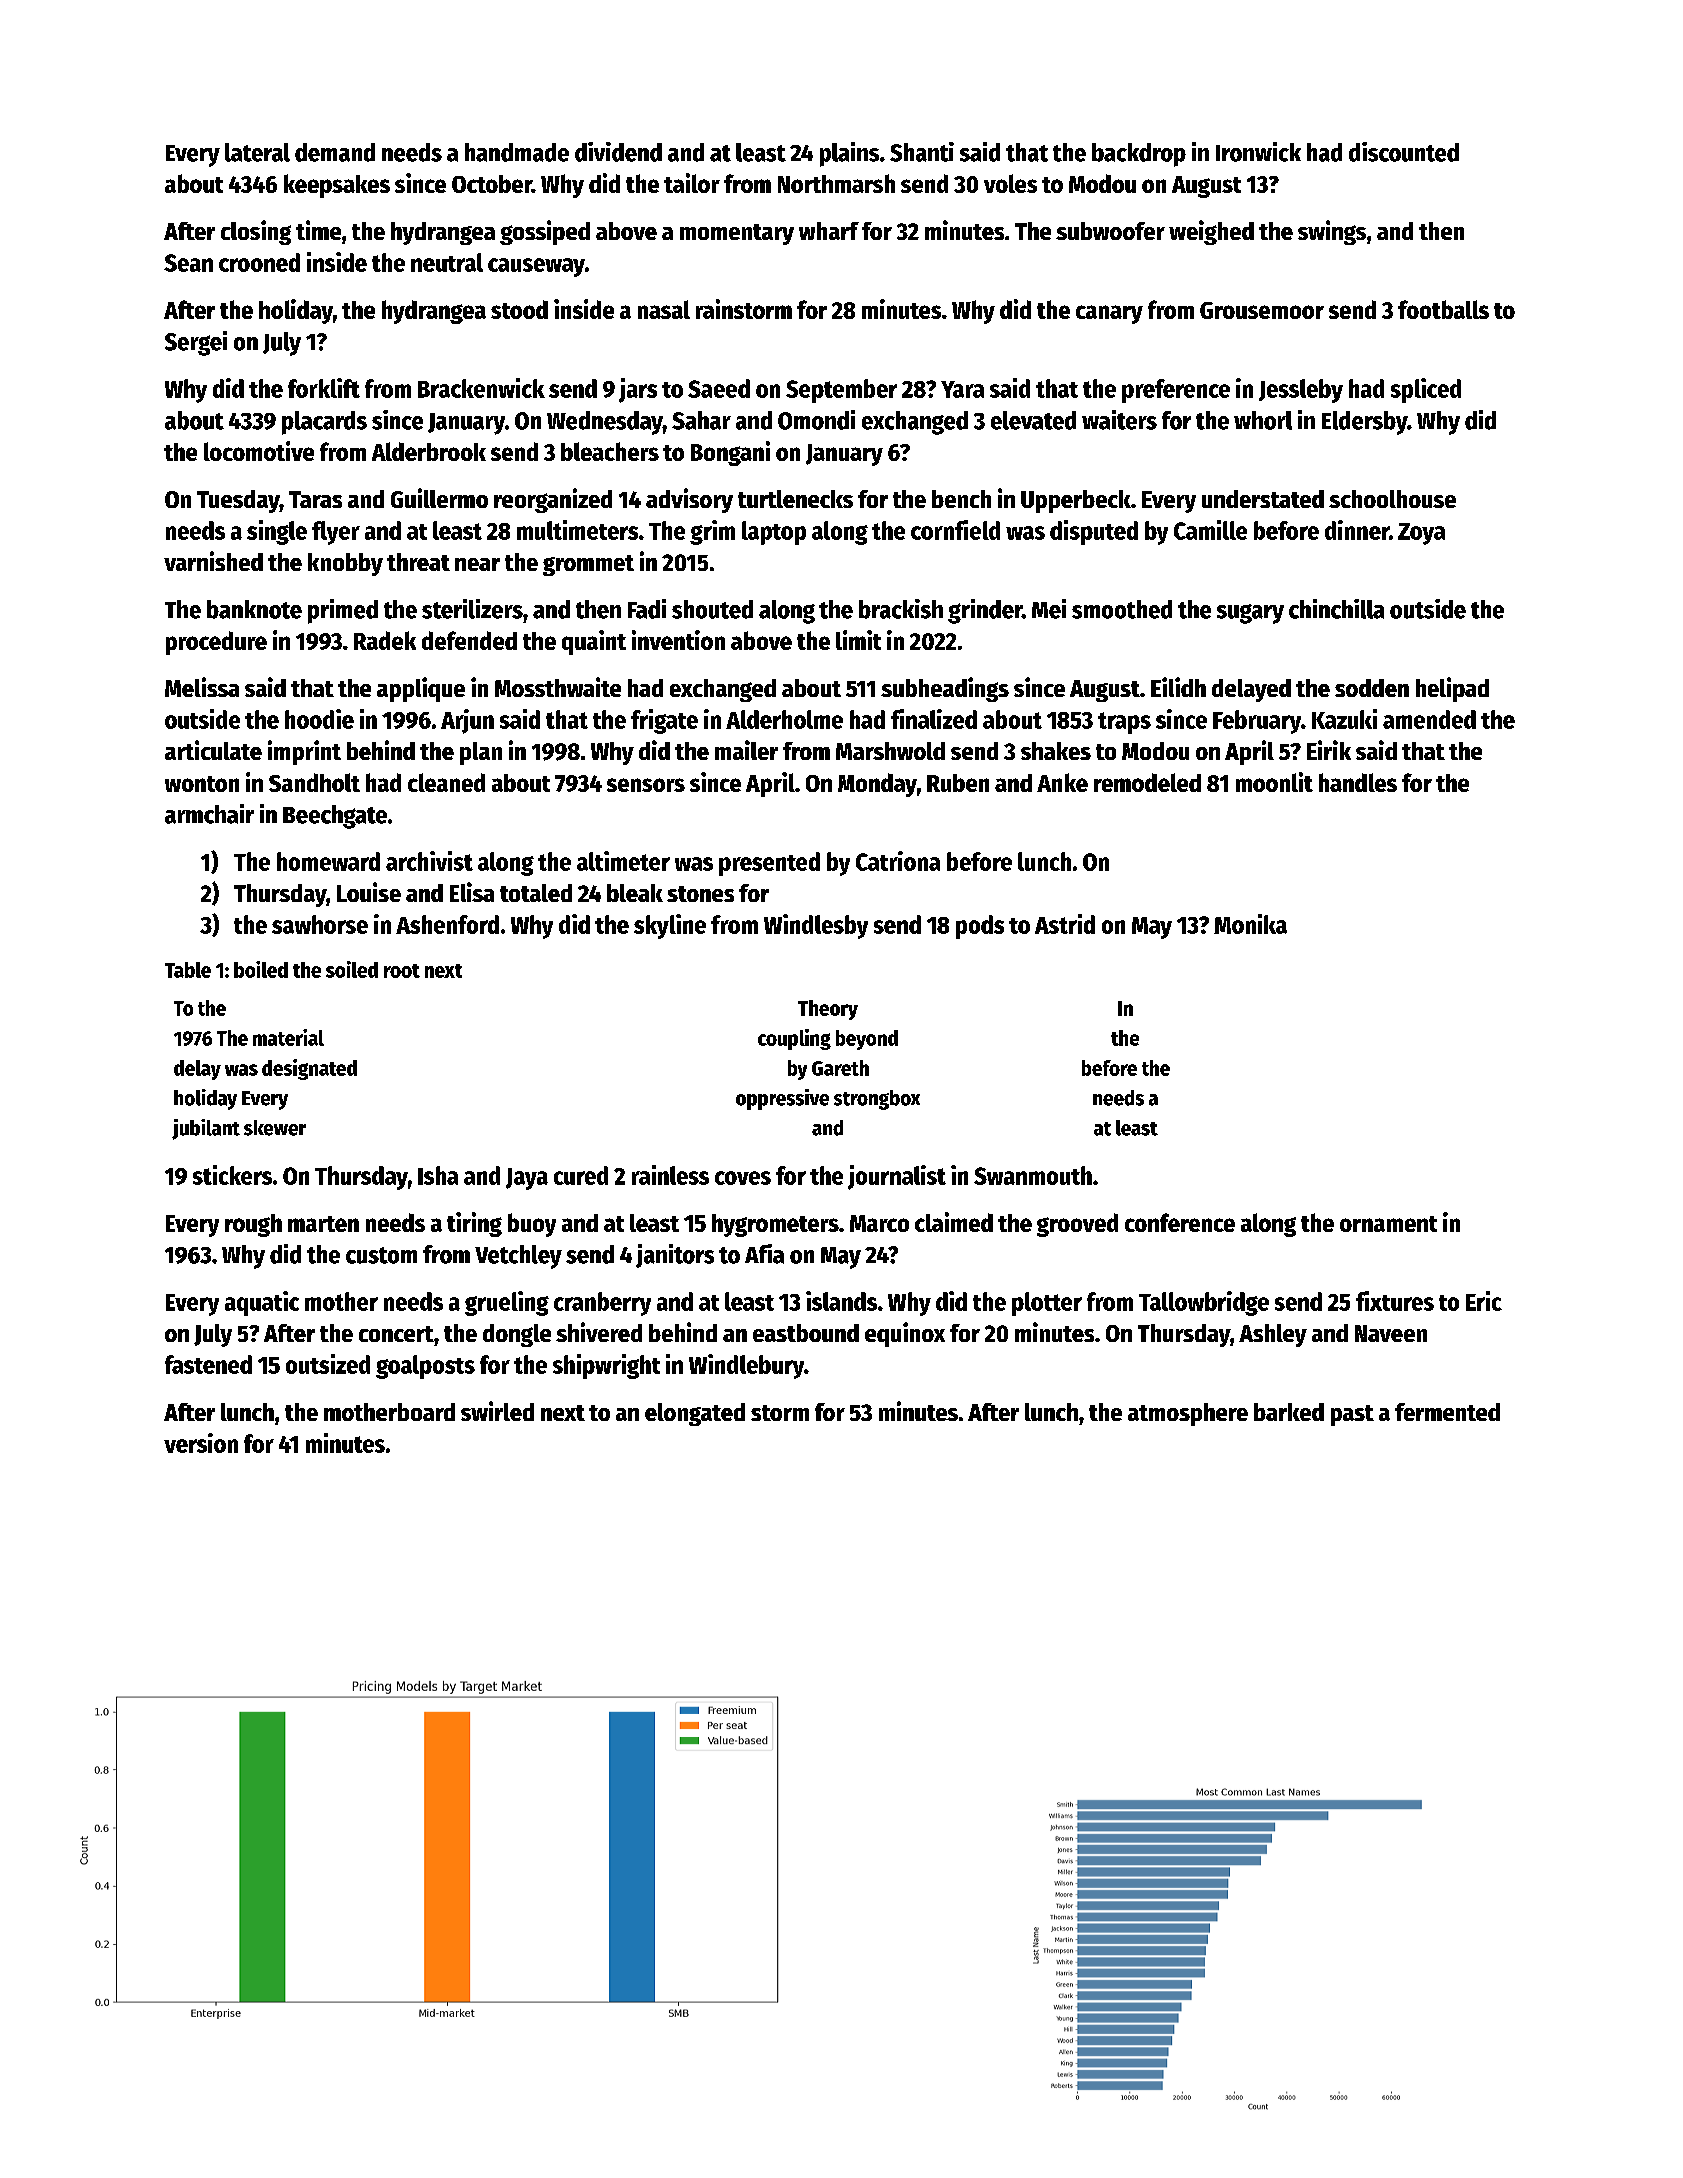 The image size is (1683, 2178). What do you see at coordinates (1250, 924) in the screenshot?
I see `Monika` at bounding box center [1250, 924].
